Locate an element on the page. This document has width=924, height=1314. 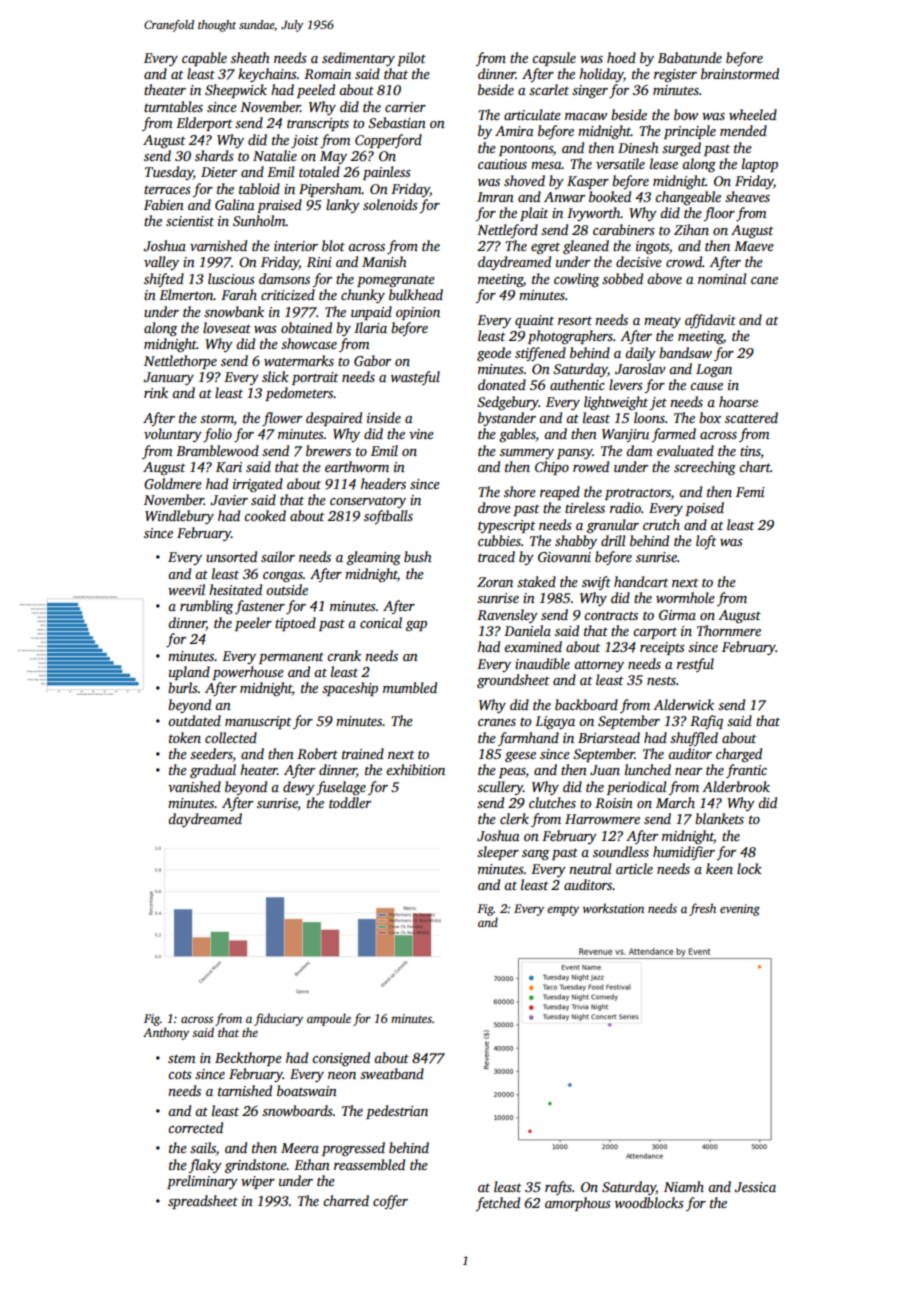
evening is located at coordinates (740, 910).
